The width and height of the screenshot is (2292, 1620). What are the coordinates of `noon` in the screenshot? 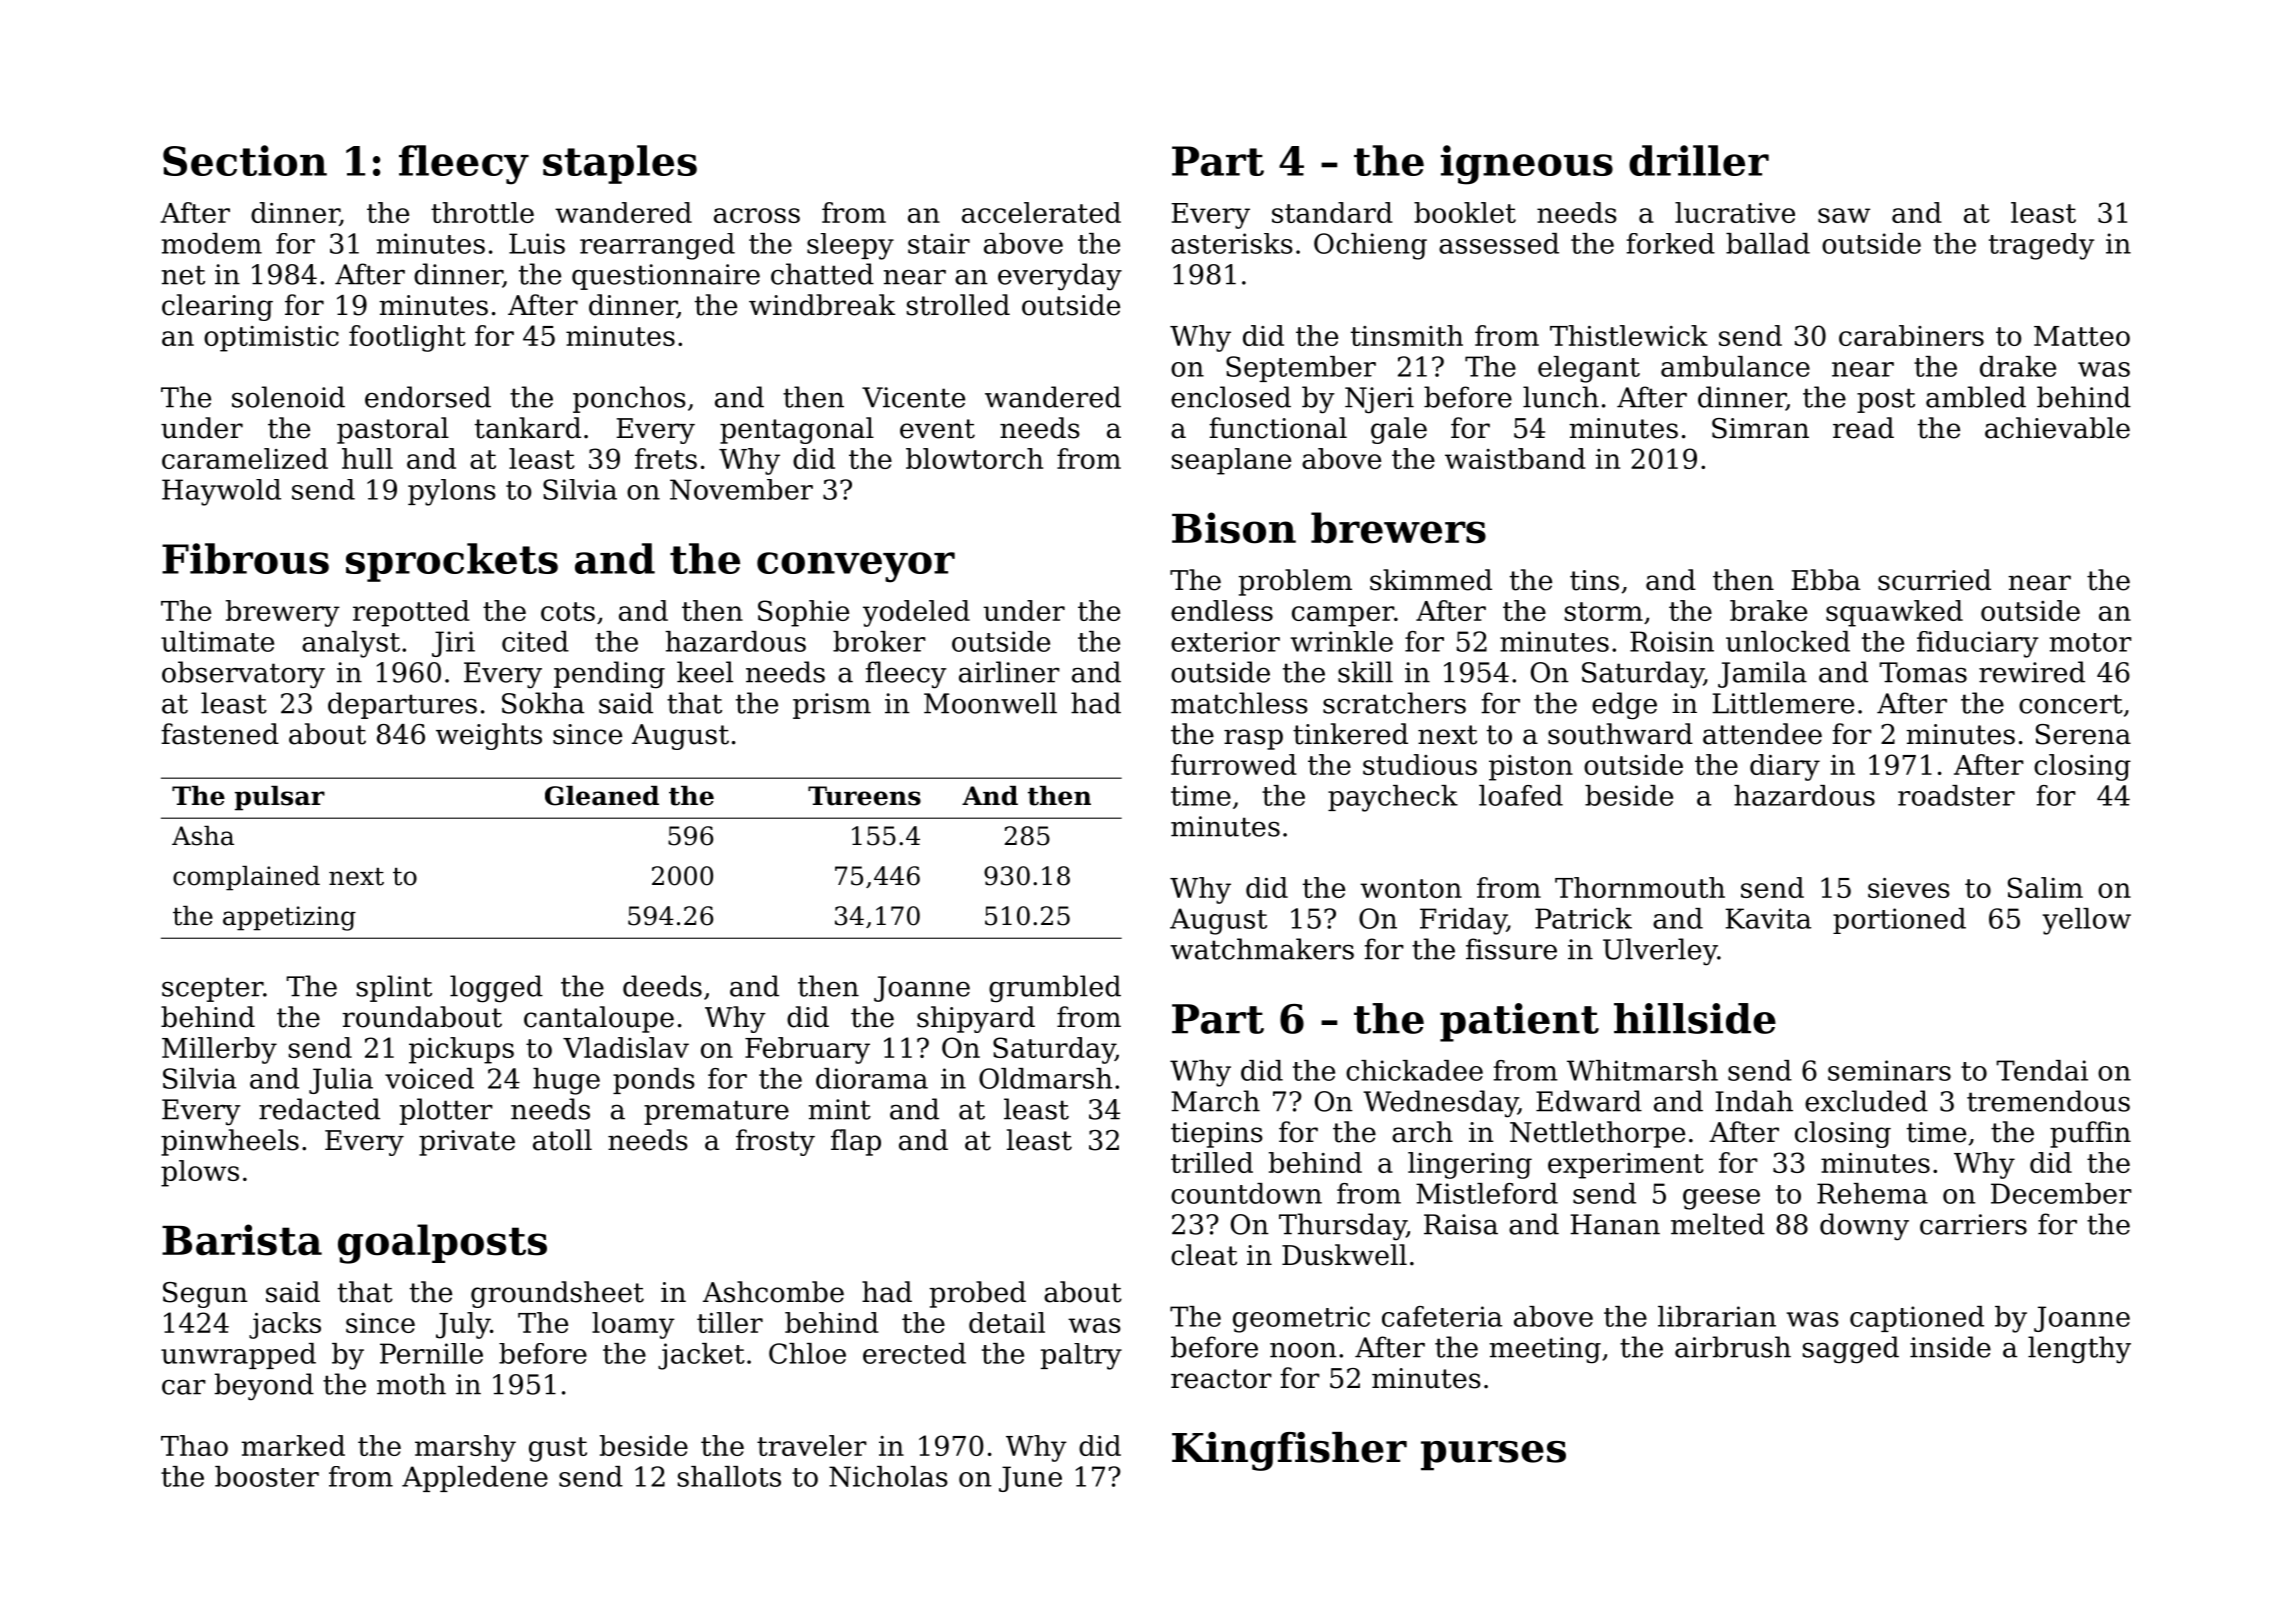 It's located at (1303, 1350).
